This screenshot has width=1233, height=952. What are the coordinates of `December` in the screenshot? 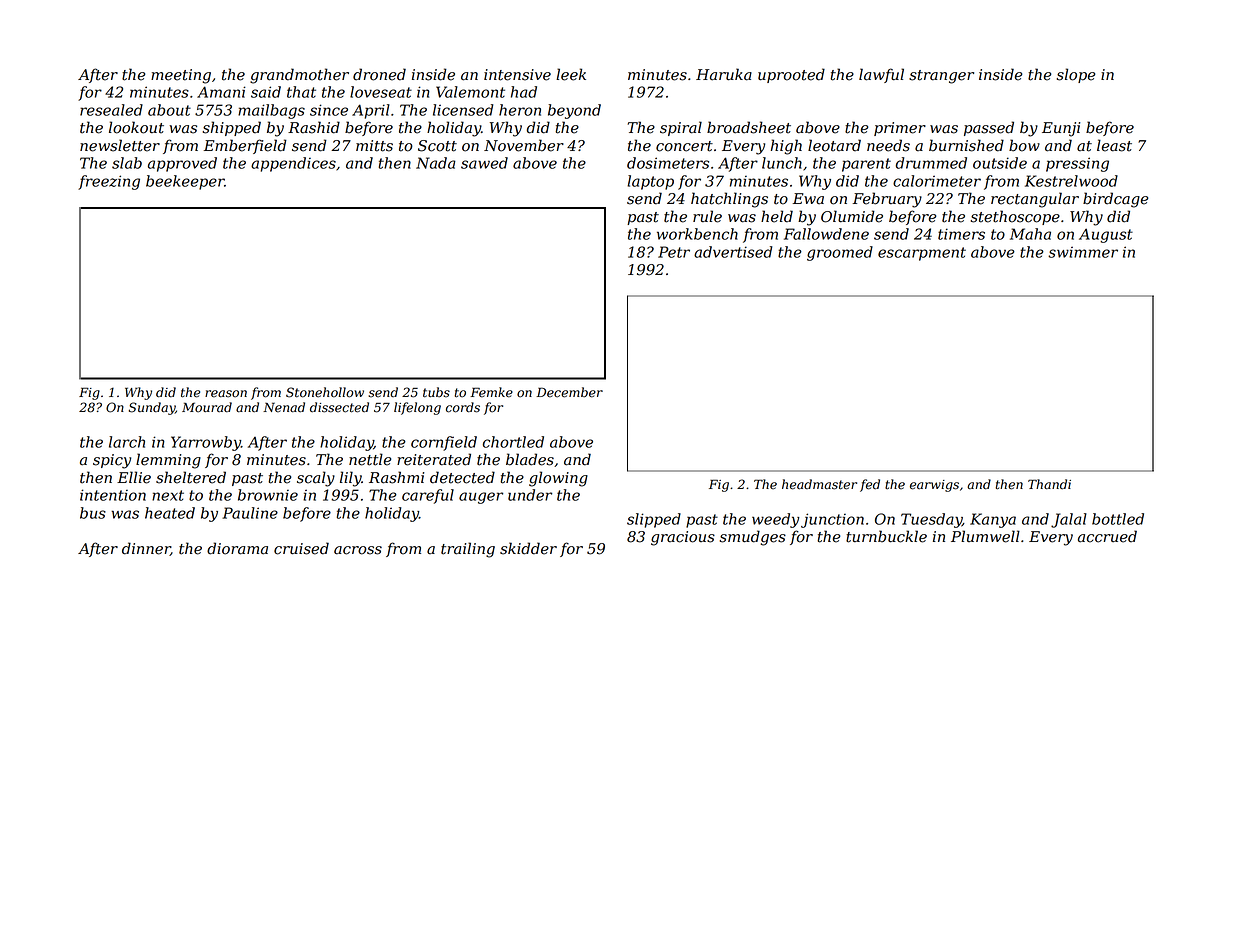 It's located at (569, 392).
